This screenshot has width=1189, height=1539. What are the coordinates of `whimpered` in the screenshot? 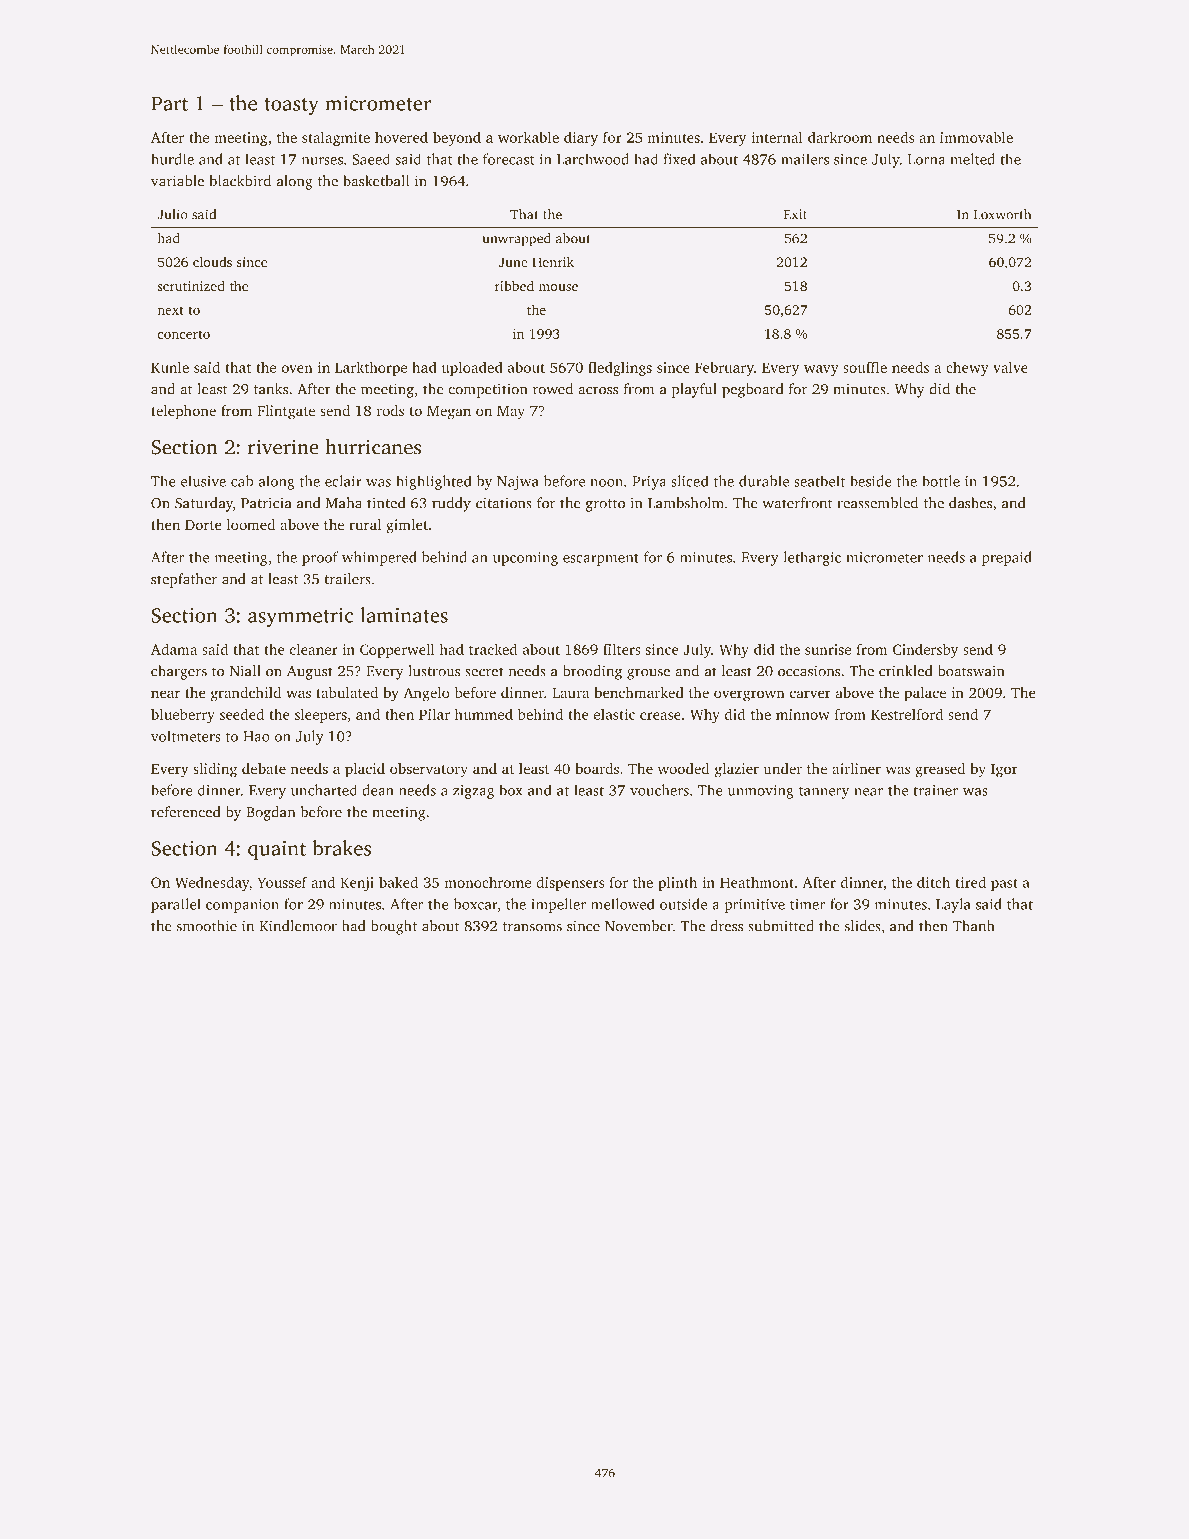 It's located at (379, 558).
